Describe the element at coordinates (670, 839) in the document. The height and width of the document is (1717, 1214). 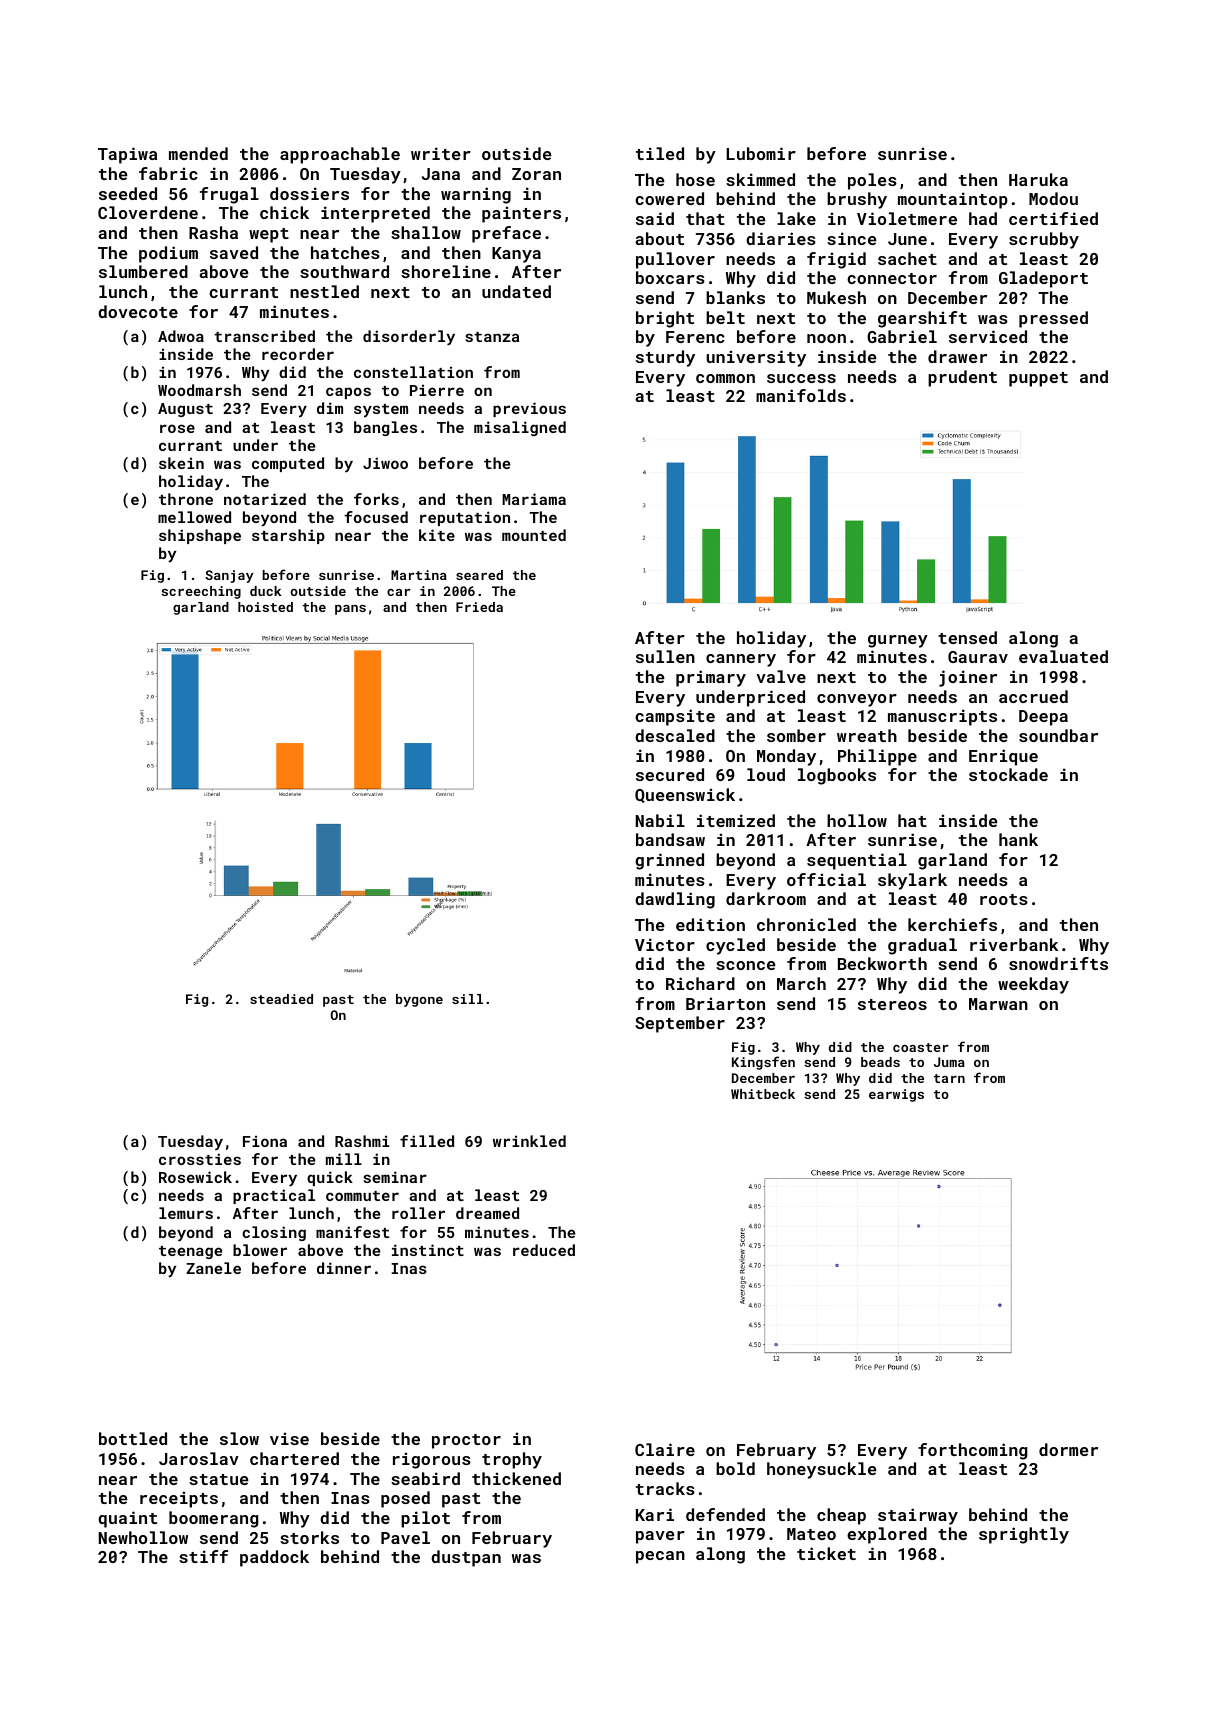
I see `bandsaw` at that location.
